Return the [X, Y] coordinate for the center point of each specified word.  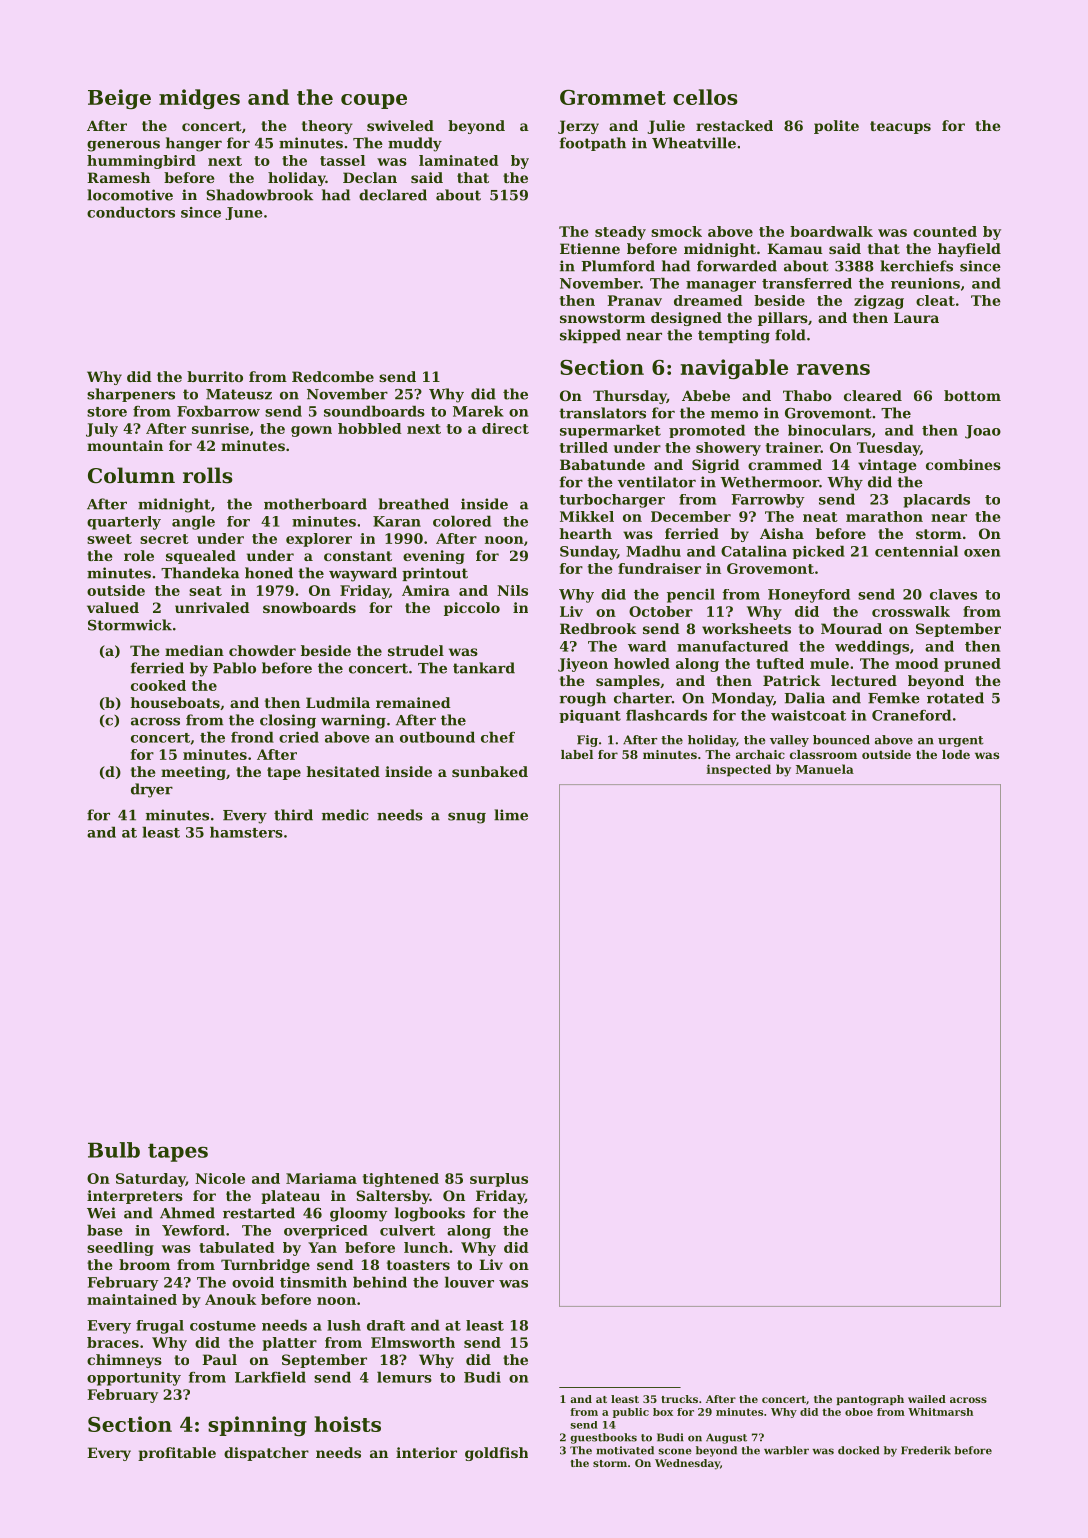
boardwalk [831, 231]
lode [956, 754]
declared [393, 195]
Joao [983, 432]
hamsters [246, 832]
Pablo [234, 668]
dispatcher [266, 1454]
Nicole [220, 1178]
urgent [961, 741]
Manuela [825, 769]
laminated [458, 160]
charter [643, 698]
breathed [414, 504]
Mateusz [239, 394]
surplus [499, 1180]
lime [511, 815]
